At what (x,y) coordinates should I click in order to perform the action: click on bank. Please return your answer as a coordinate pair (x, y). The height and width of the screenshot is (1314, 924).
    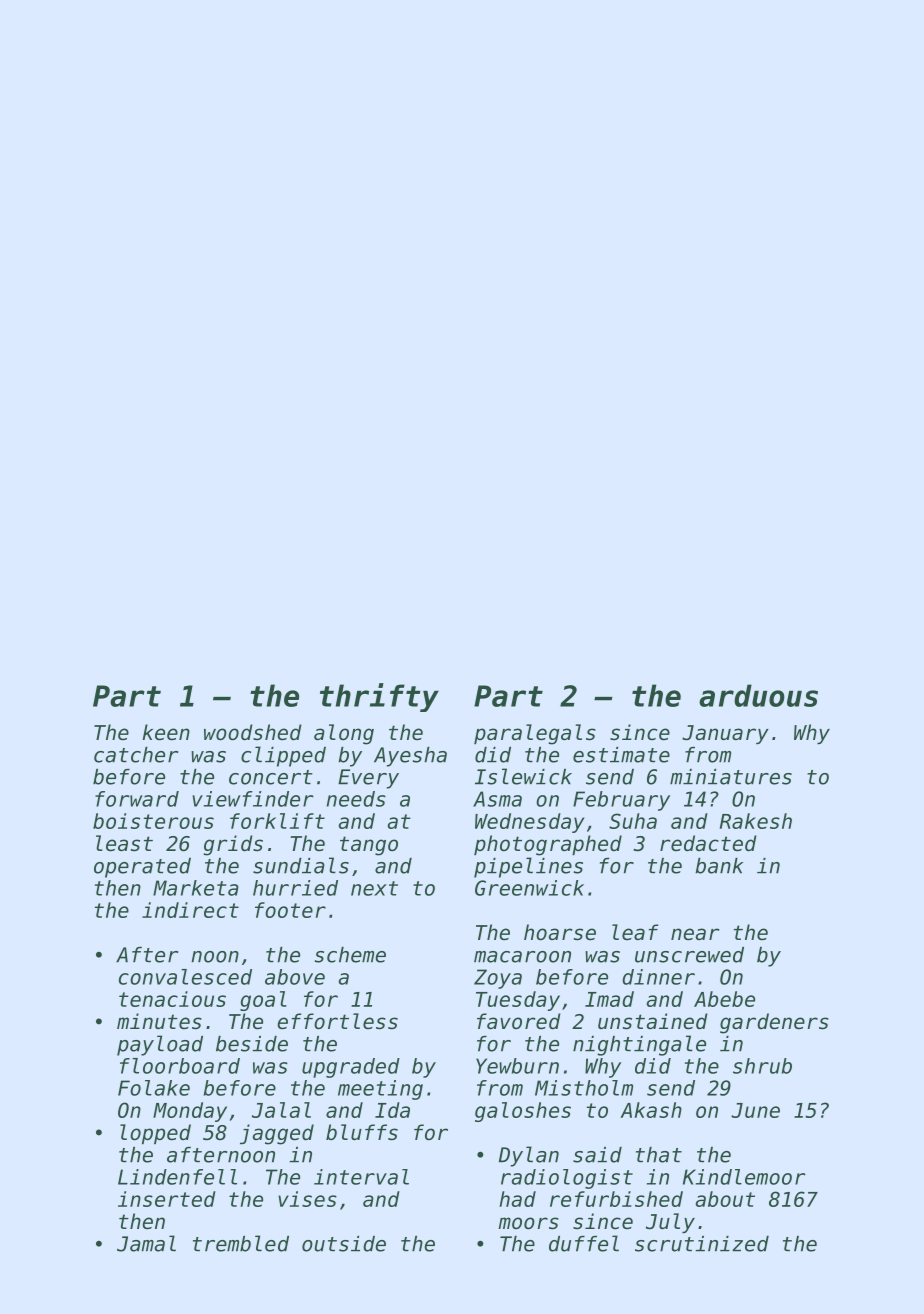
    Looking at the image, I should click on (719, 866).
